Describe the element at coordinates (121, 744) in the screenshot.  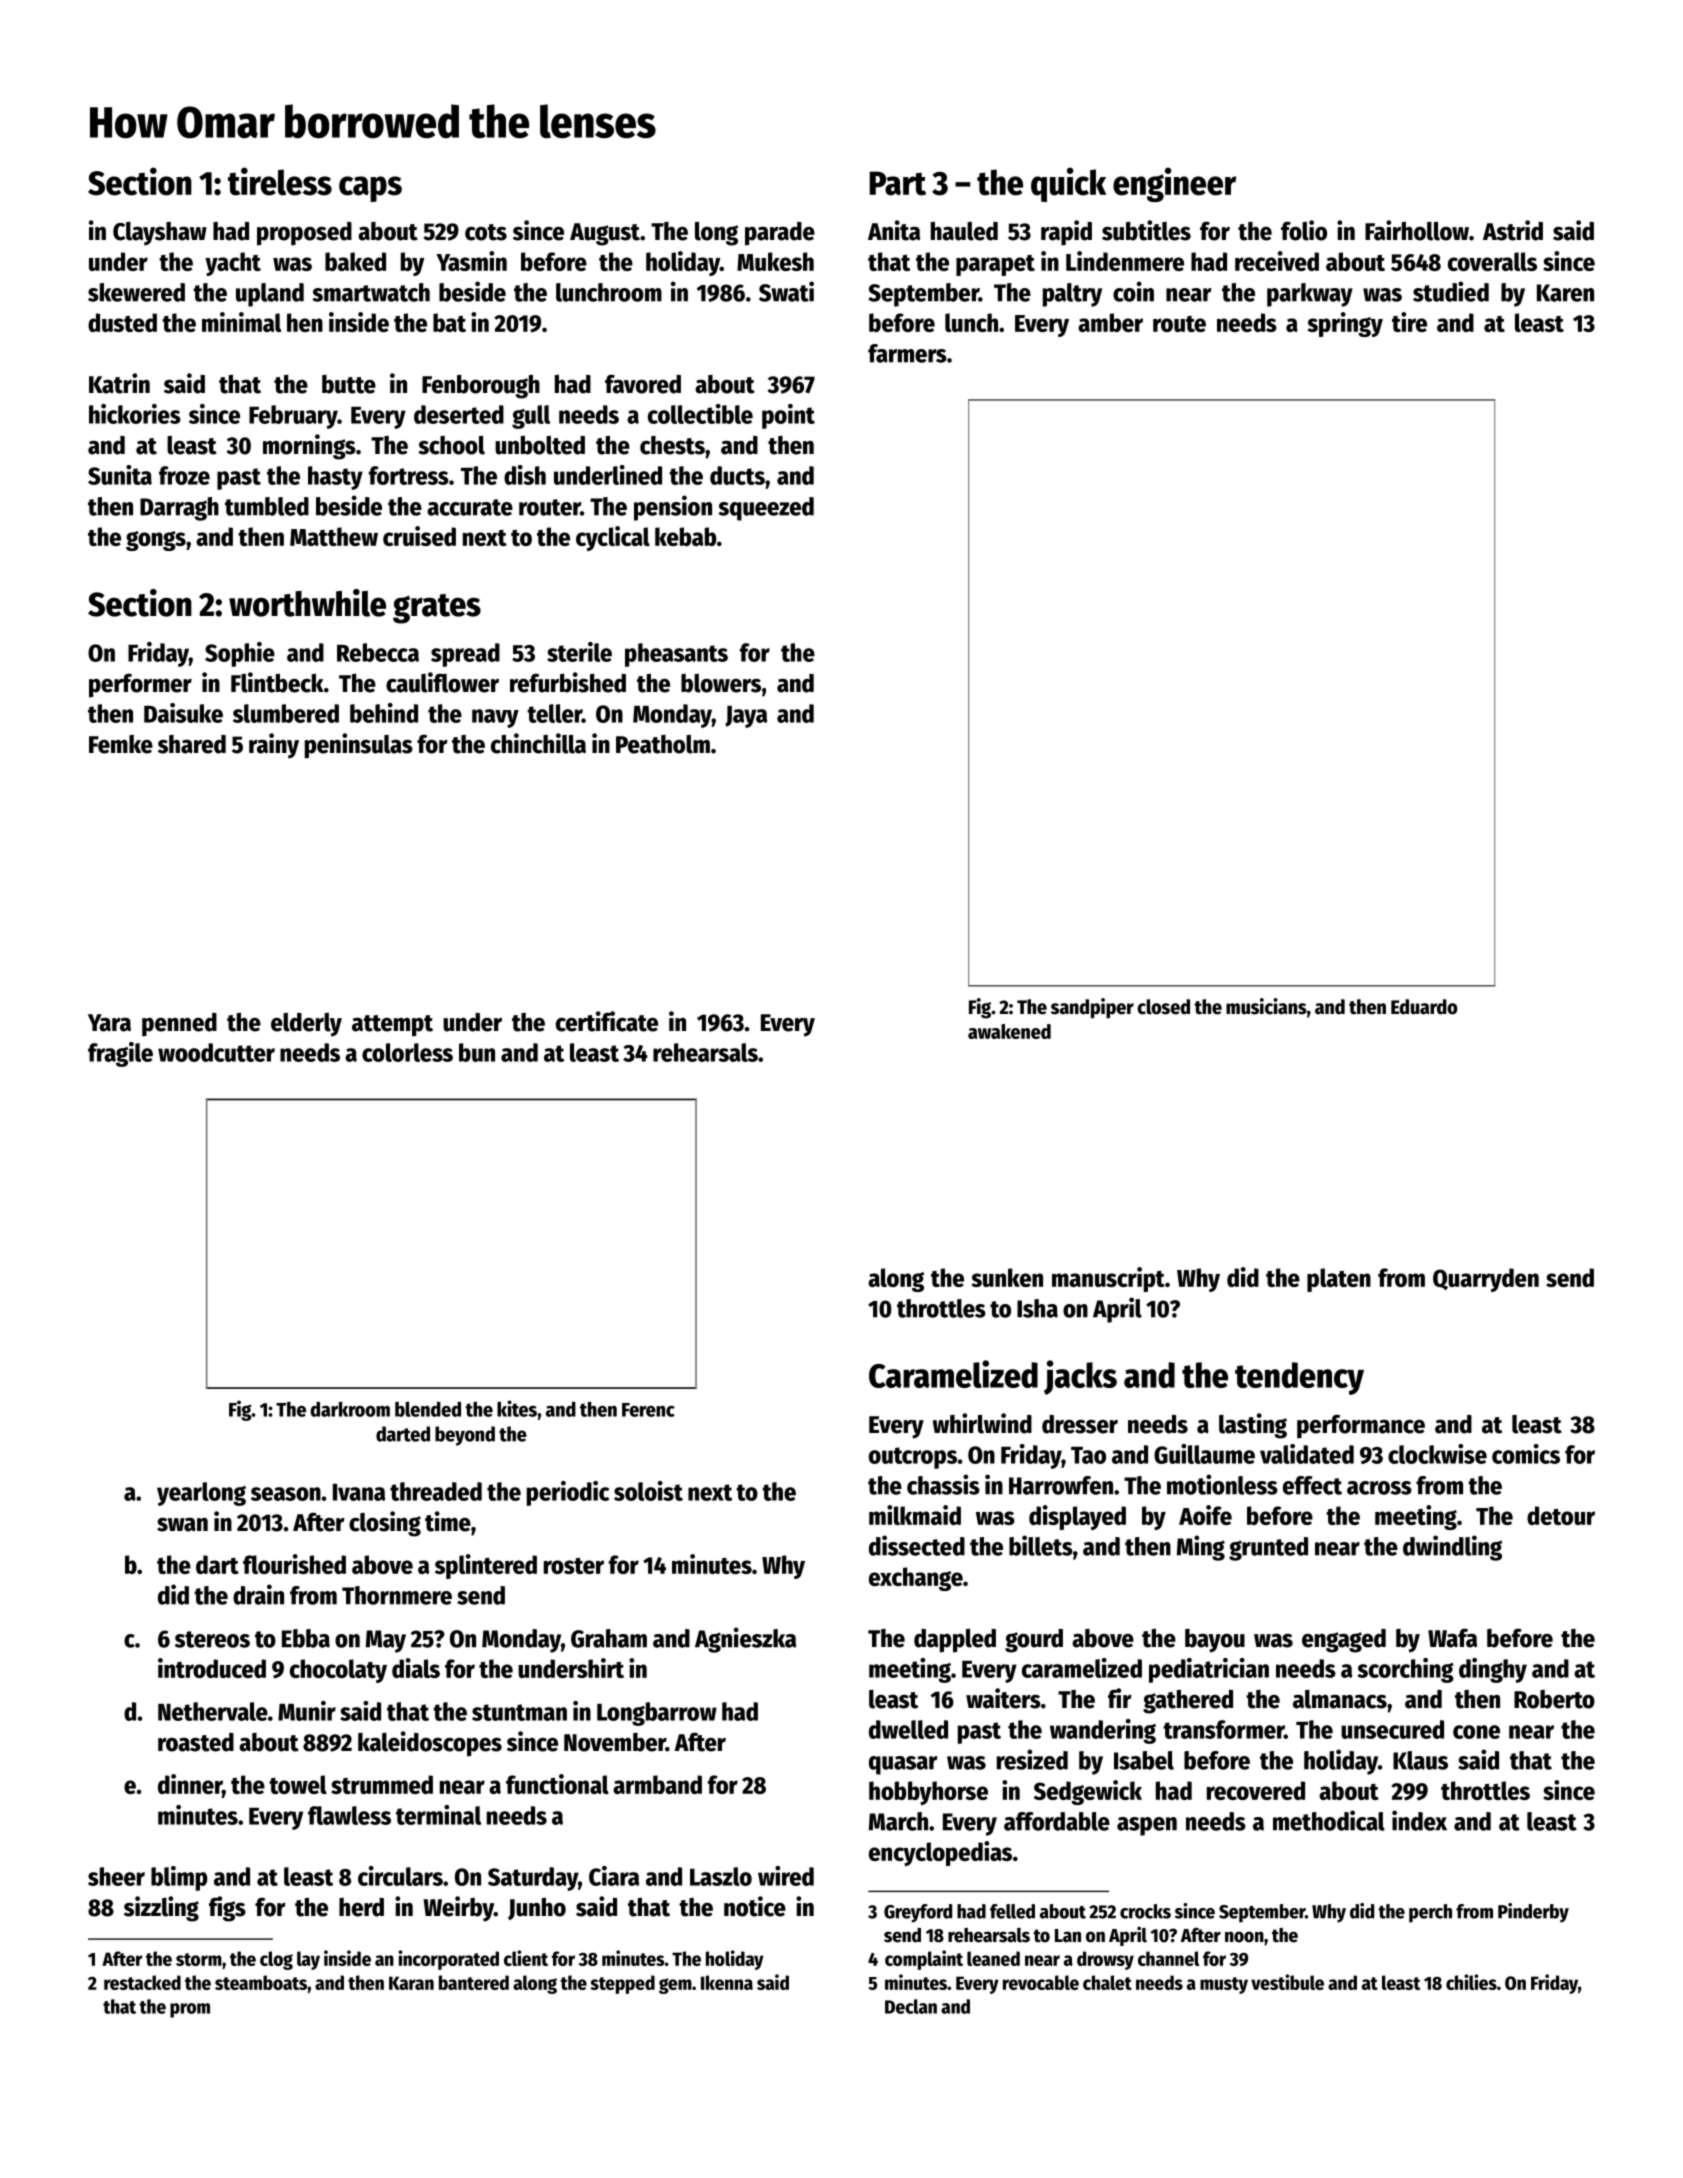
I see `Femke` at that location.
